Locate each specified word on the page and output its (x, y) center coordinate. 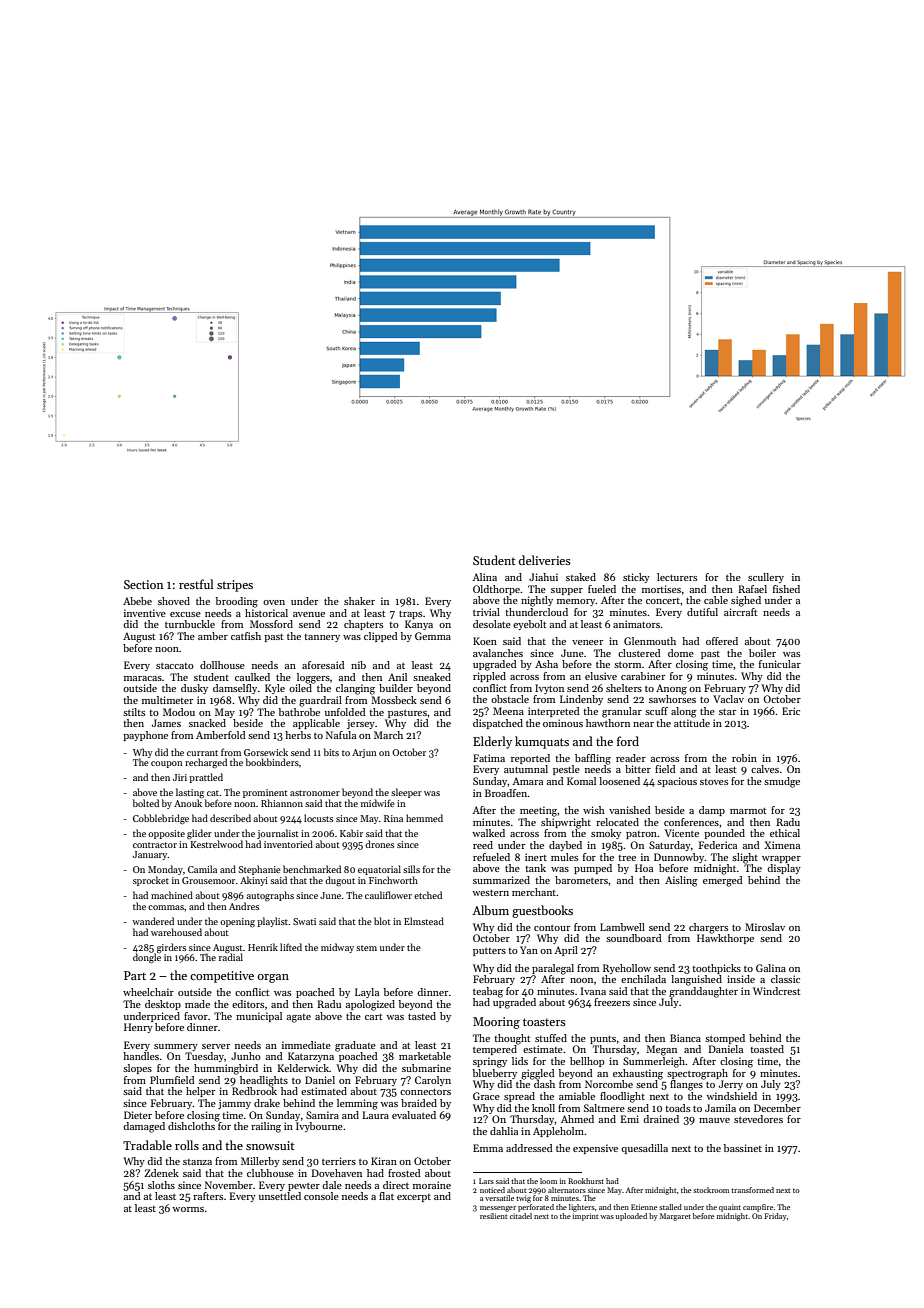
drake (267, 1103)
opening (237, 923)
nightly (537, 601)
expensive (595, 1149)
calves (765, 769)
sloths (161, 1185)
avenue (309, 614)
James (166, 723)
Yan (529, 950)
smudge (782, 782)
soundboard (634, 938)
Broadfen (506, 793)
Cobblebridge (161, 819)
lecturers (677, 577)
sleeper (406, 793)
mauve (714, 1120)
